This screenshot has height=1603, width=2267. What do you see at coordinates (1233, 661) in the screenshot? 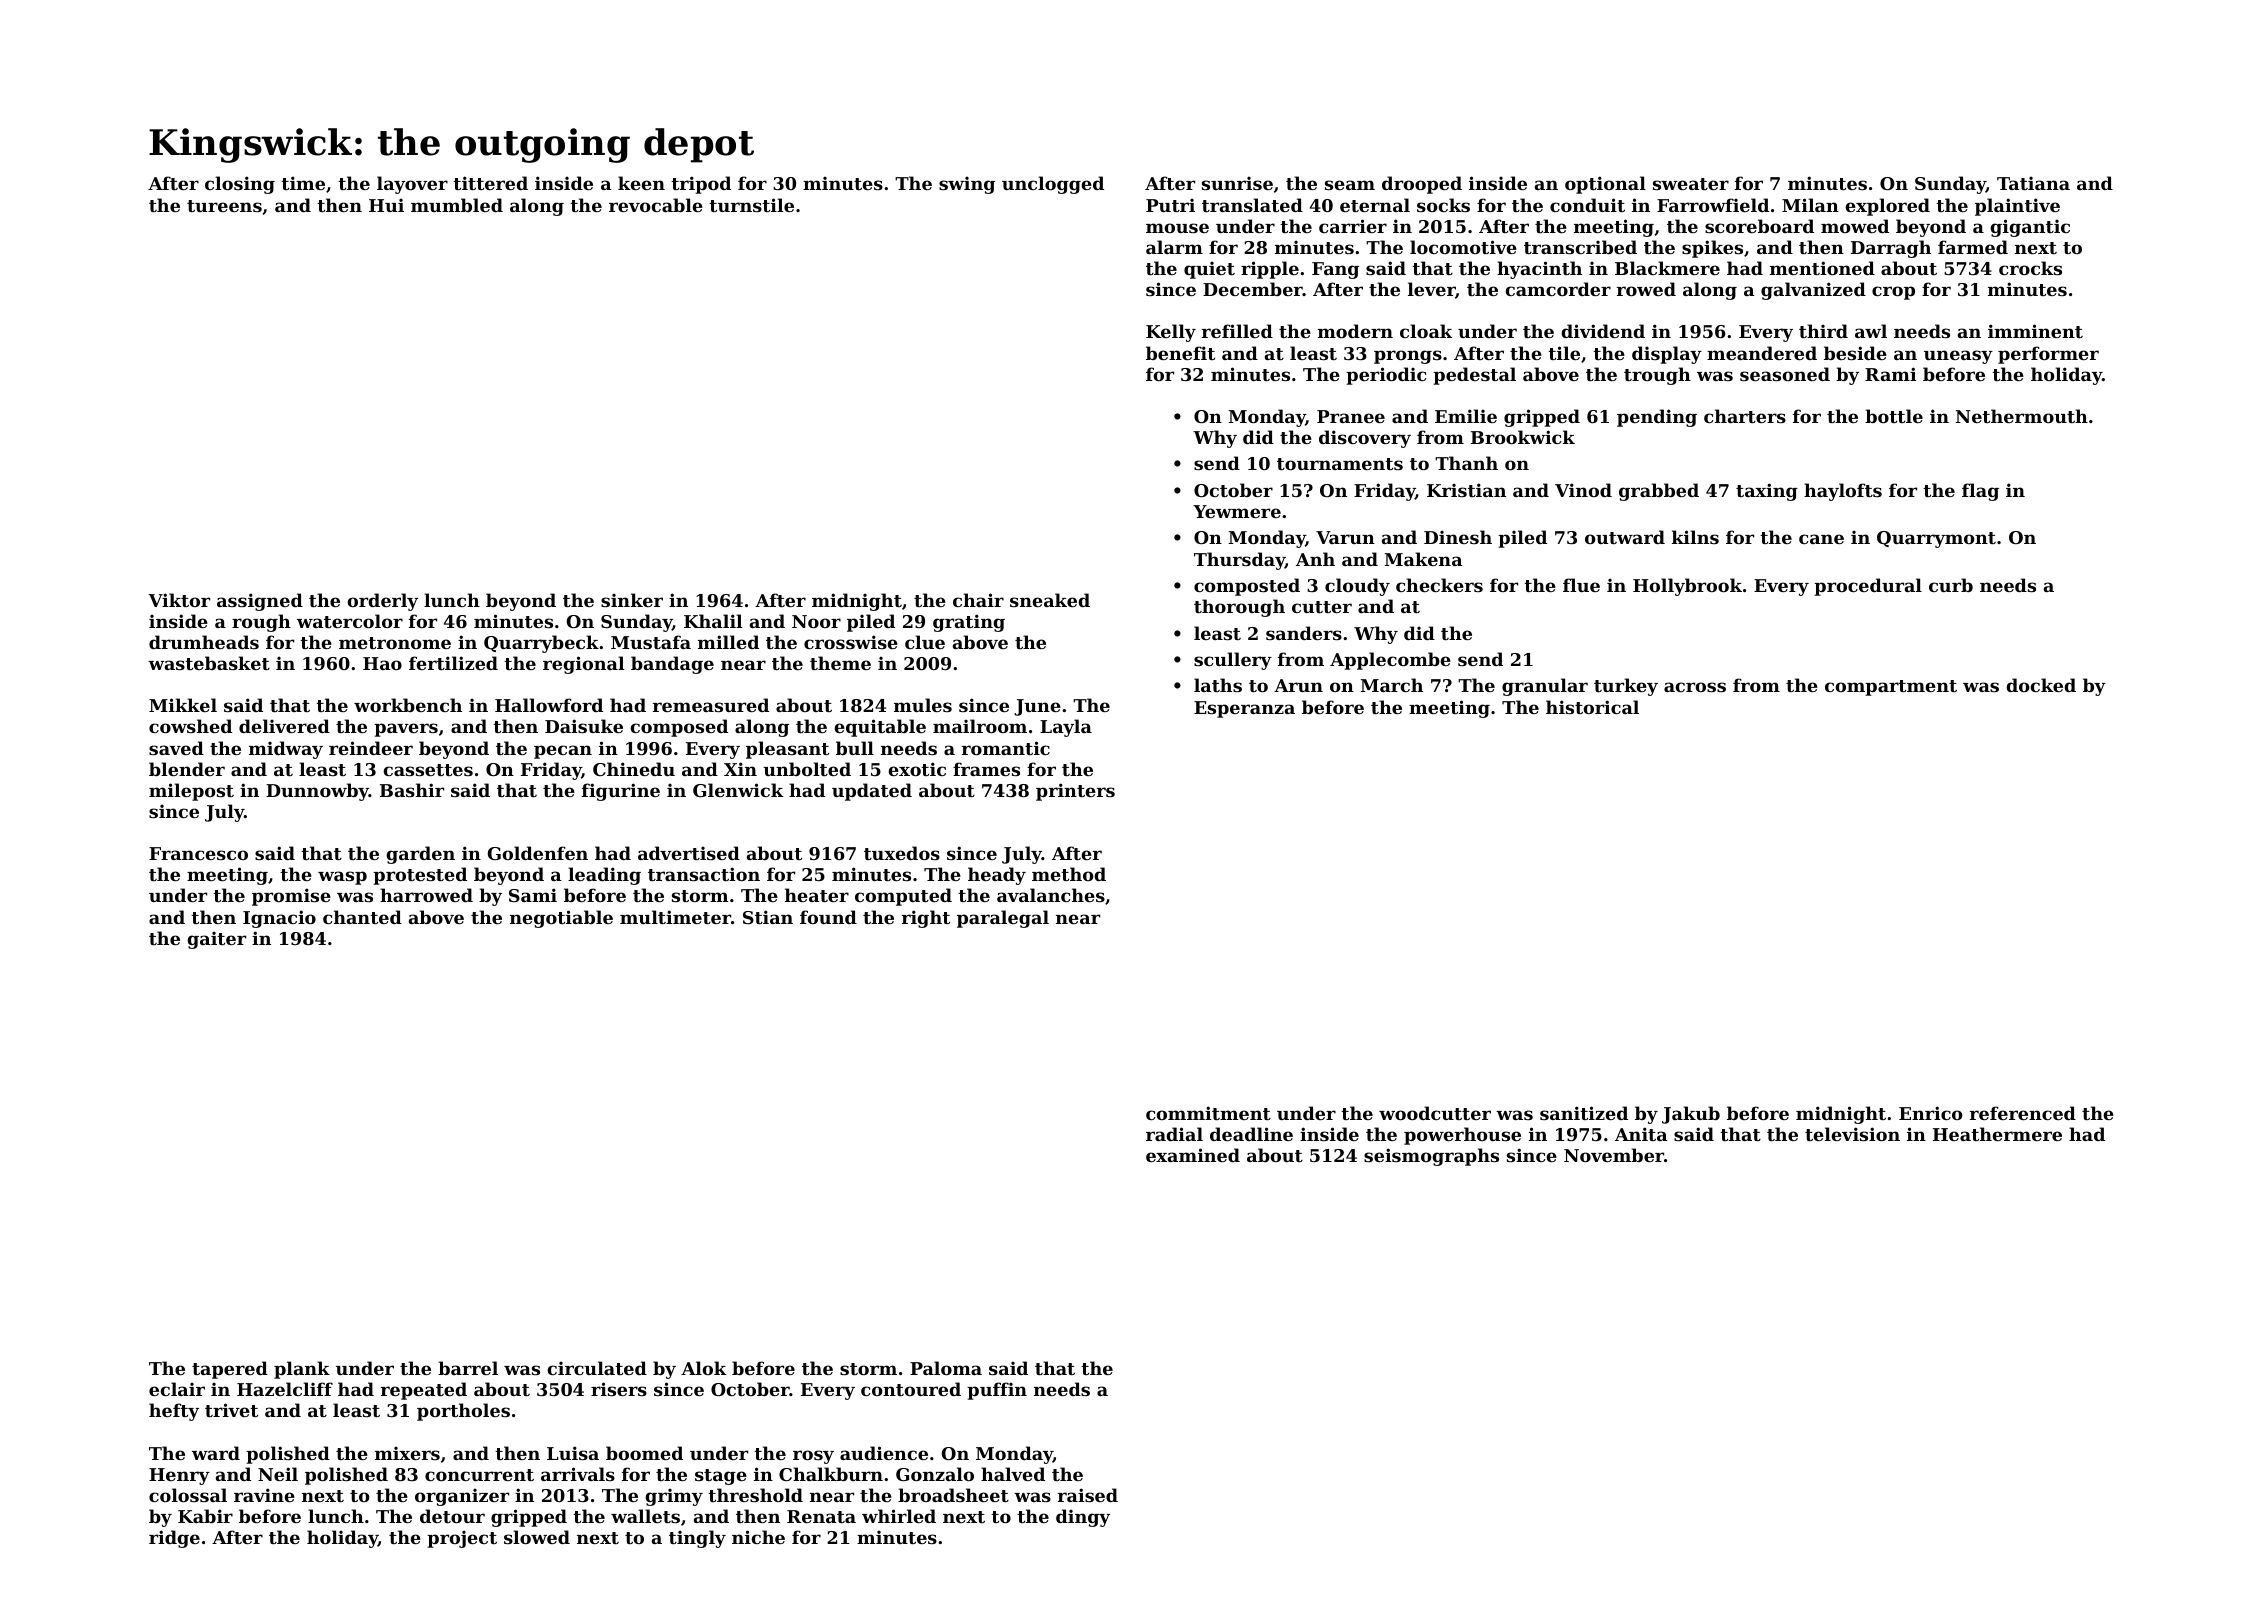
I see `scullery` at bounding box center [1233, 661].
